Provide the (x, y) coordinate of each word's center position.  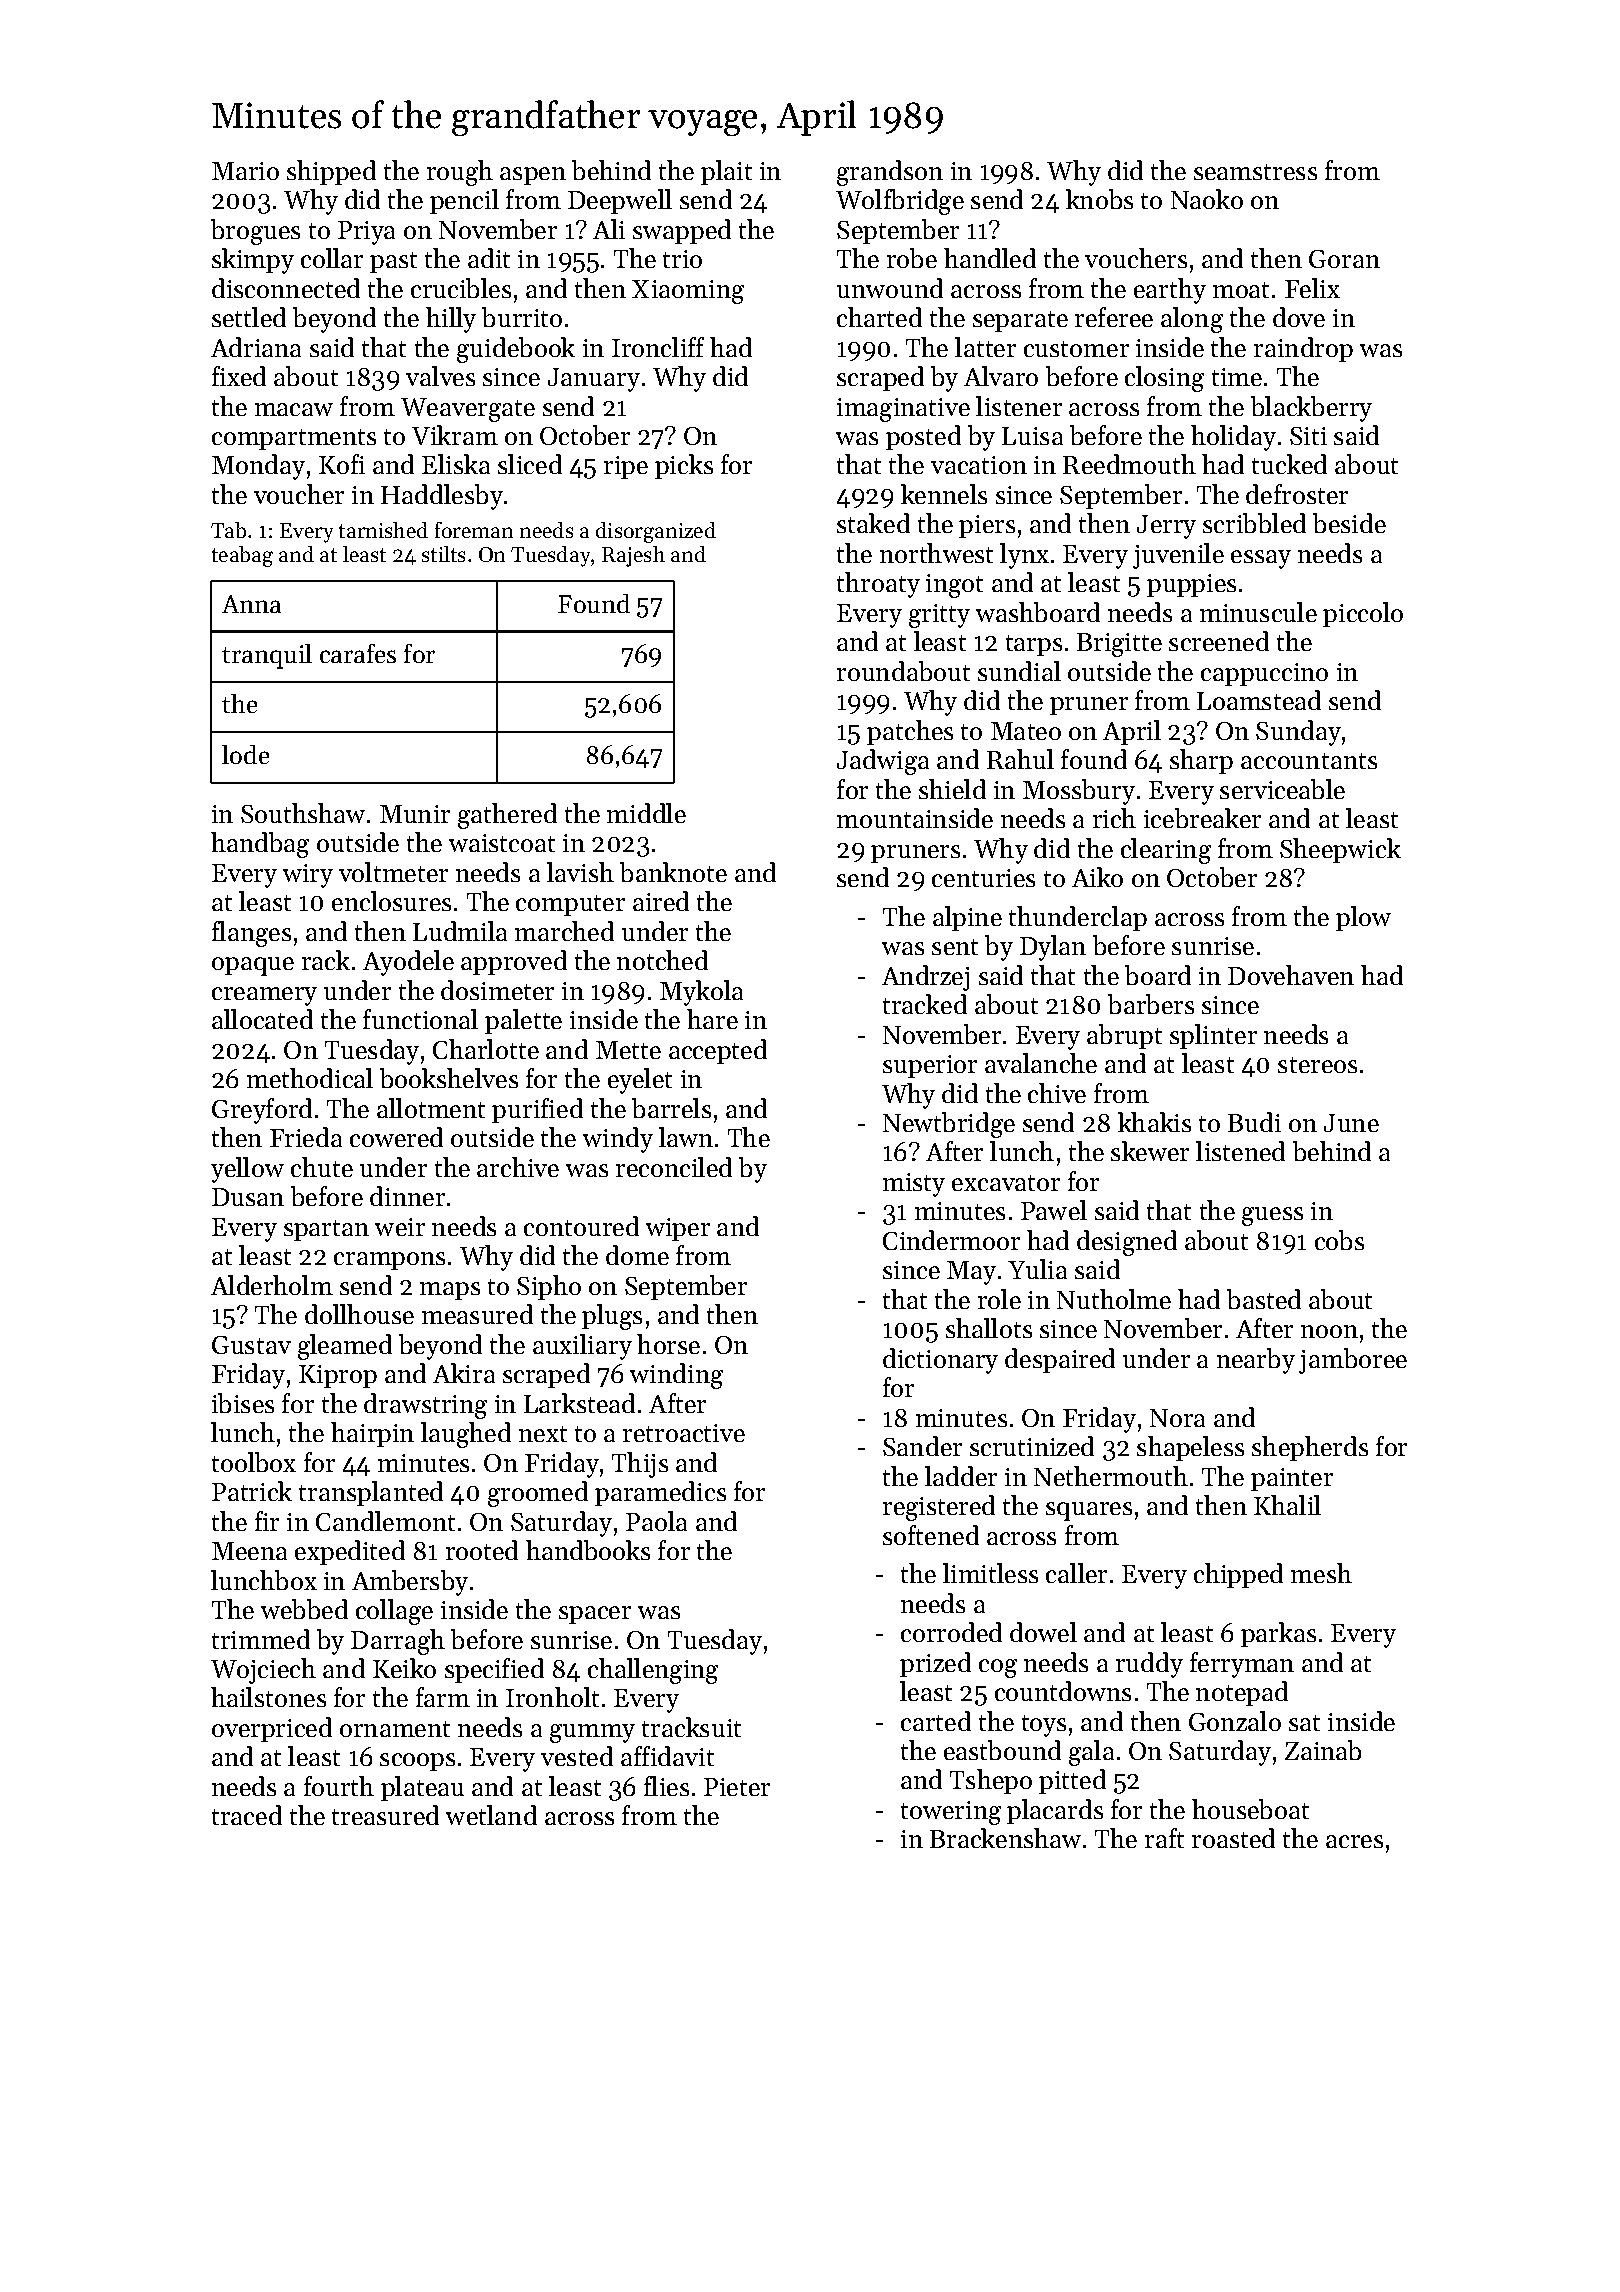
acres (1354, 1841)
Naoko (1207, 199)
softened (931, 1535)
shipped (331, 172)
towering (951, 1813)
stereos (1317, 1065)
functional (420, 1019)
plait (726, 172)
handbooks (588, 1550)
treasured (385, 1815)
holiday (1233, 438)
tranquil (267, 656)
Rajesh (633, 556)
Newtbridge (949, 1125)
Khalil (1287, 1505)
